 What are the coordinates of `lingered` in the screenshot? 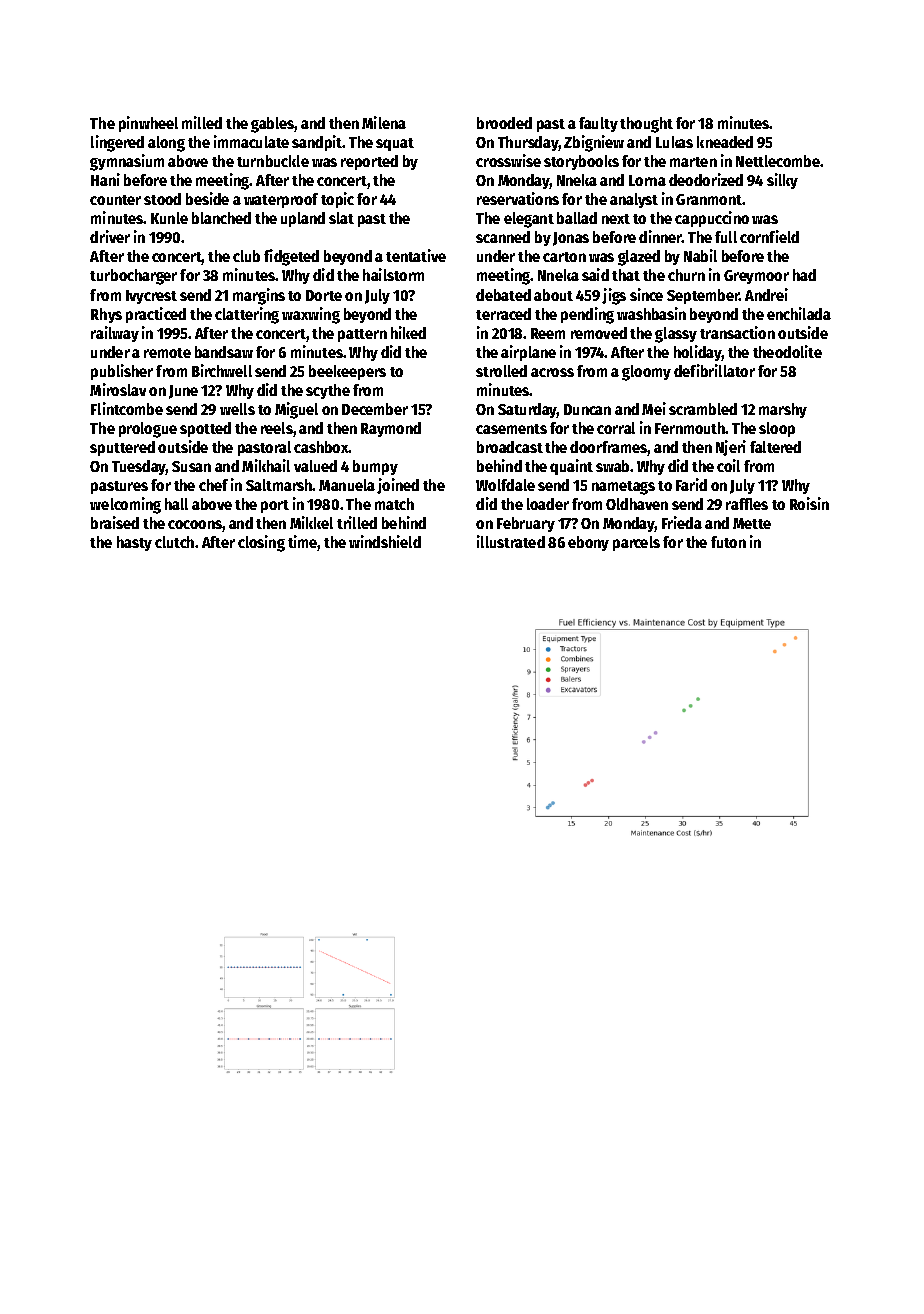 It's located at (117, 143).
